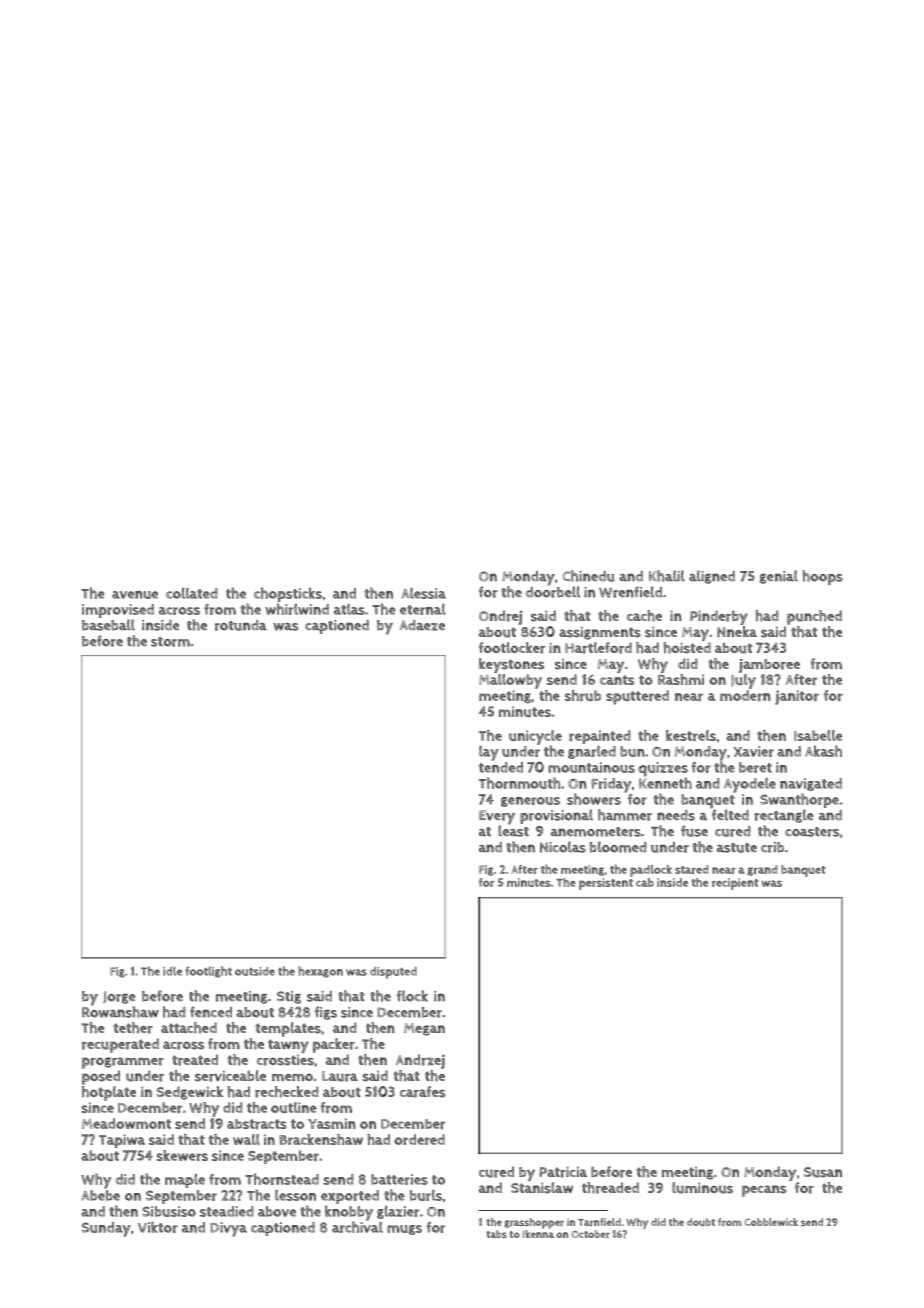 Image resolution: width=924 pixels, height=1308 pixels. What do you see at coordinates (282, 1179) in the screenshot?
I see `Thornstead` at bounding box center [282, 1179].
